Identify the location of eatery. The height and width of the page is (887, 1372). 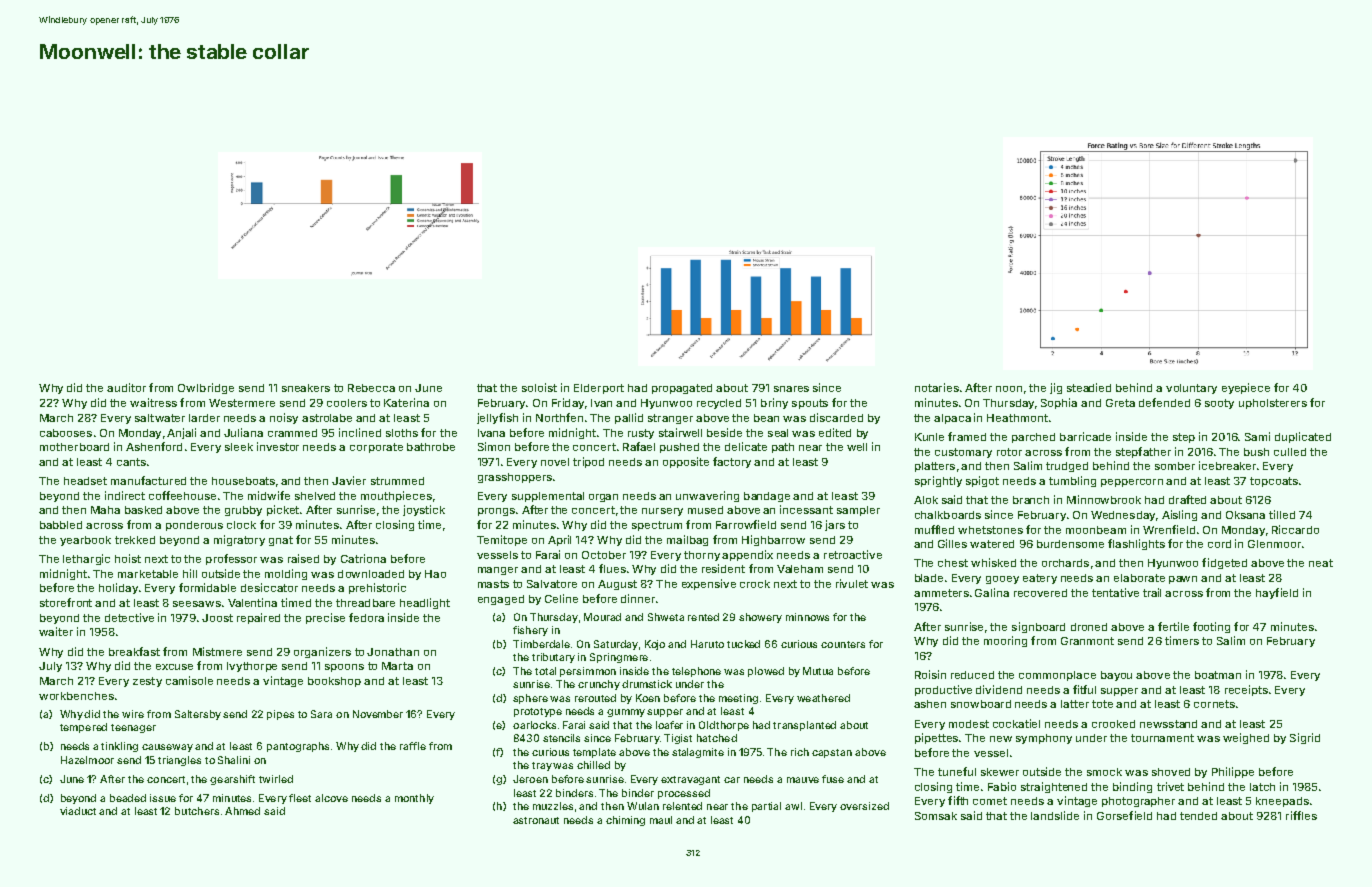
(1040, 579).
